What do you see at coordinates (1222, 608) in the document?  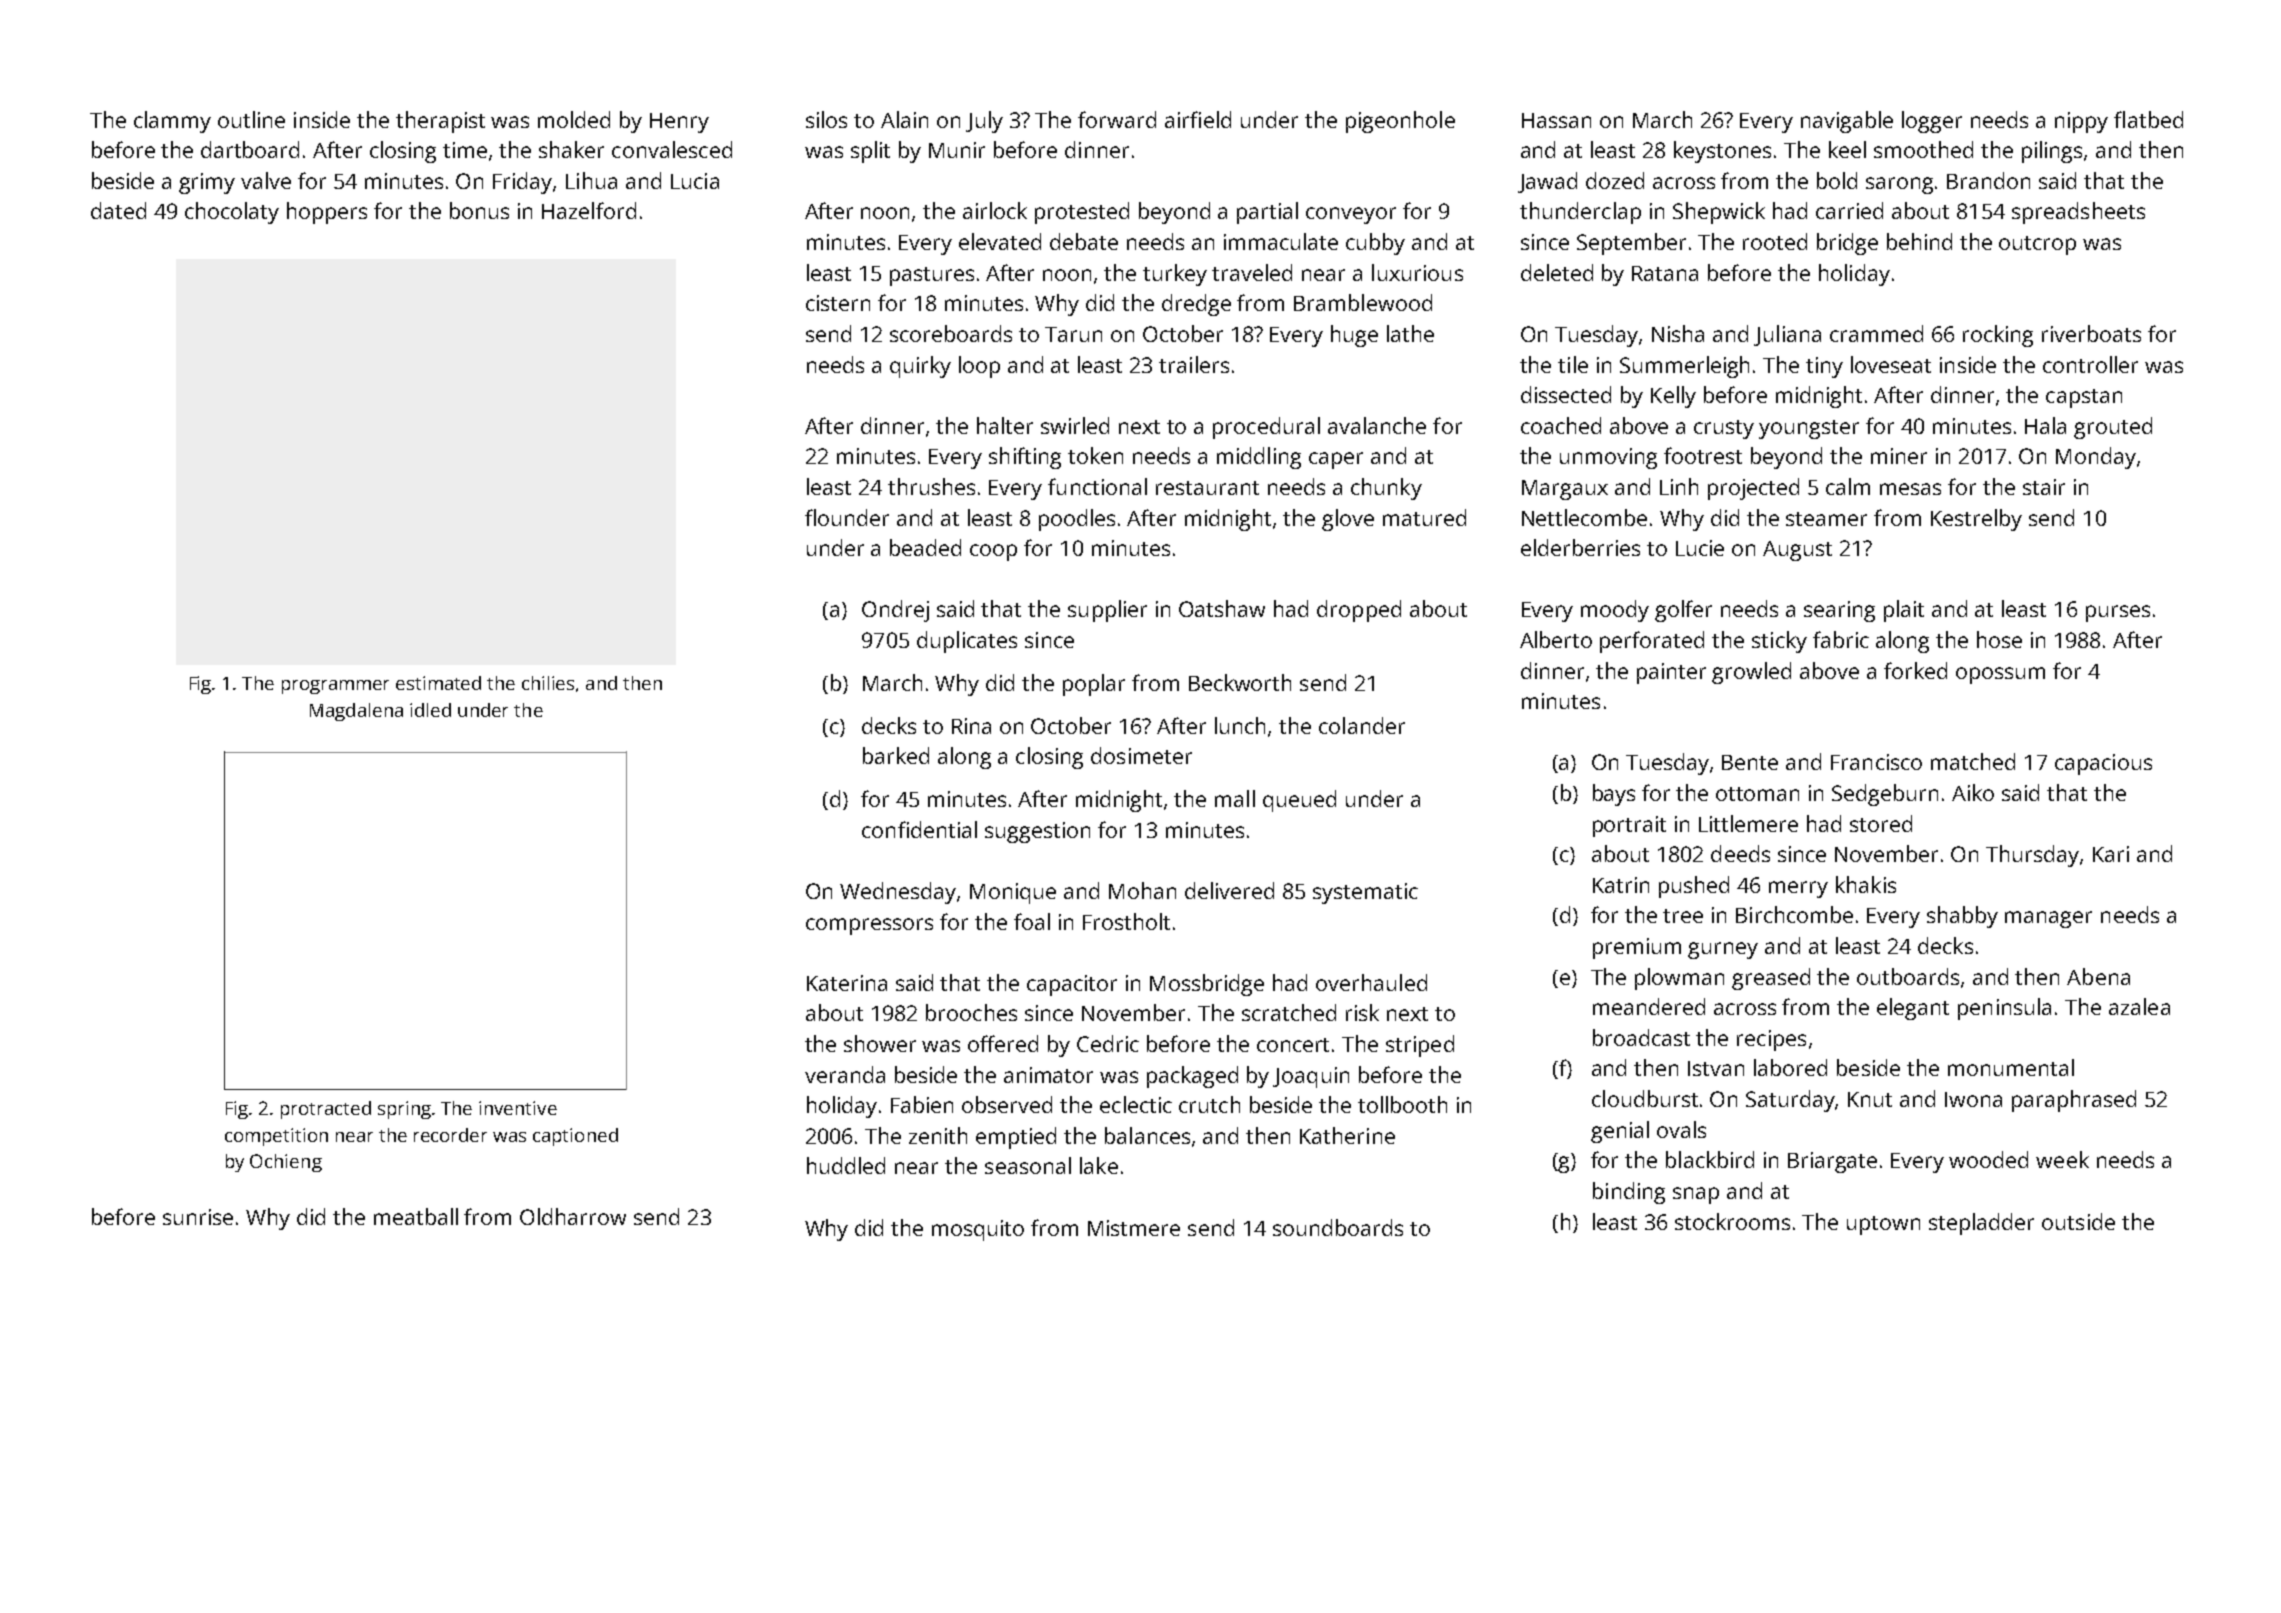 I see `Oatshaw` at bounding box center [1222, 608].
